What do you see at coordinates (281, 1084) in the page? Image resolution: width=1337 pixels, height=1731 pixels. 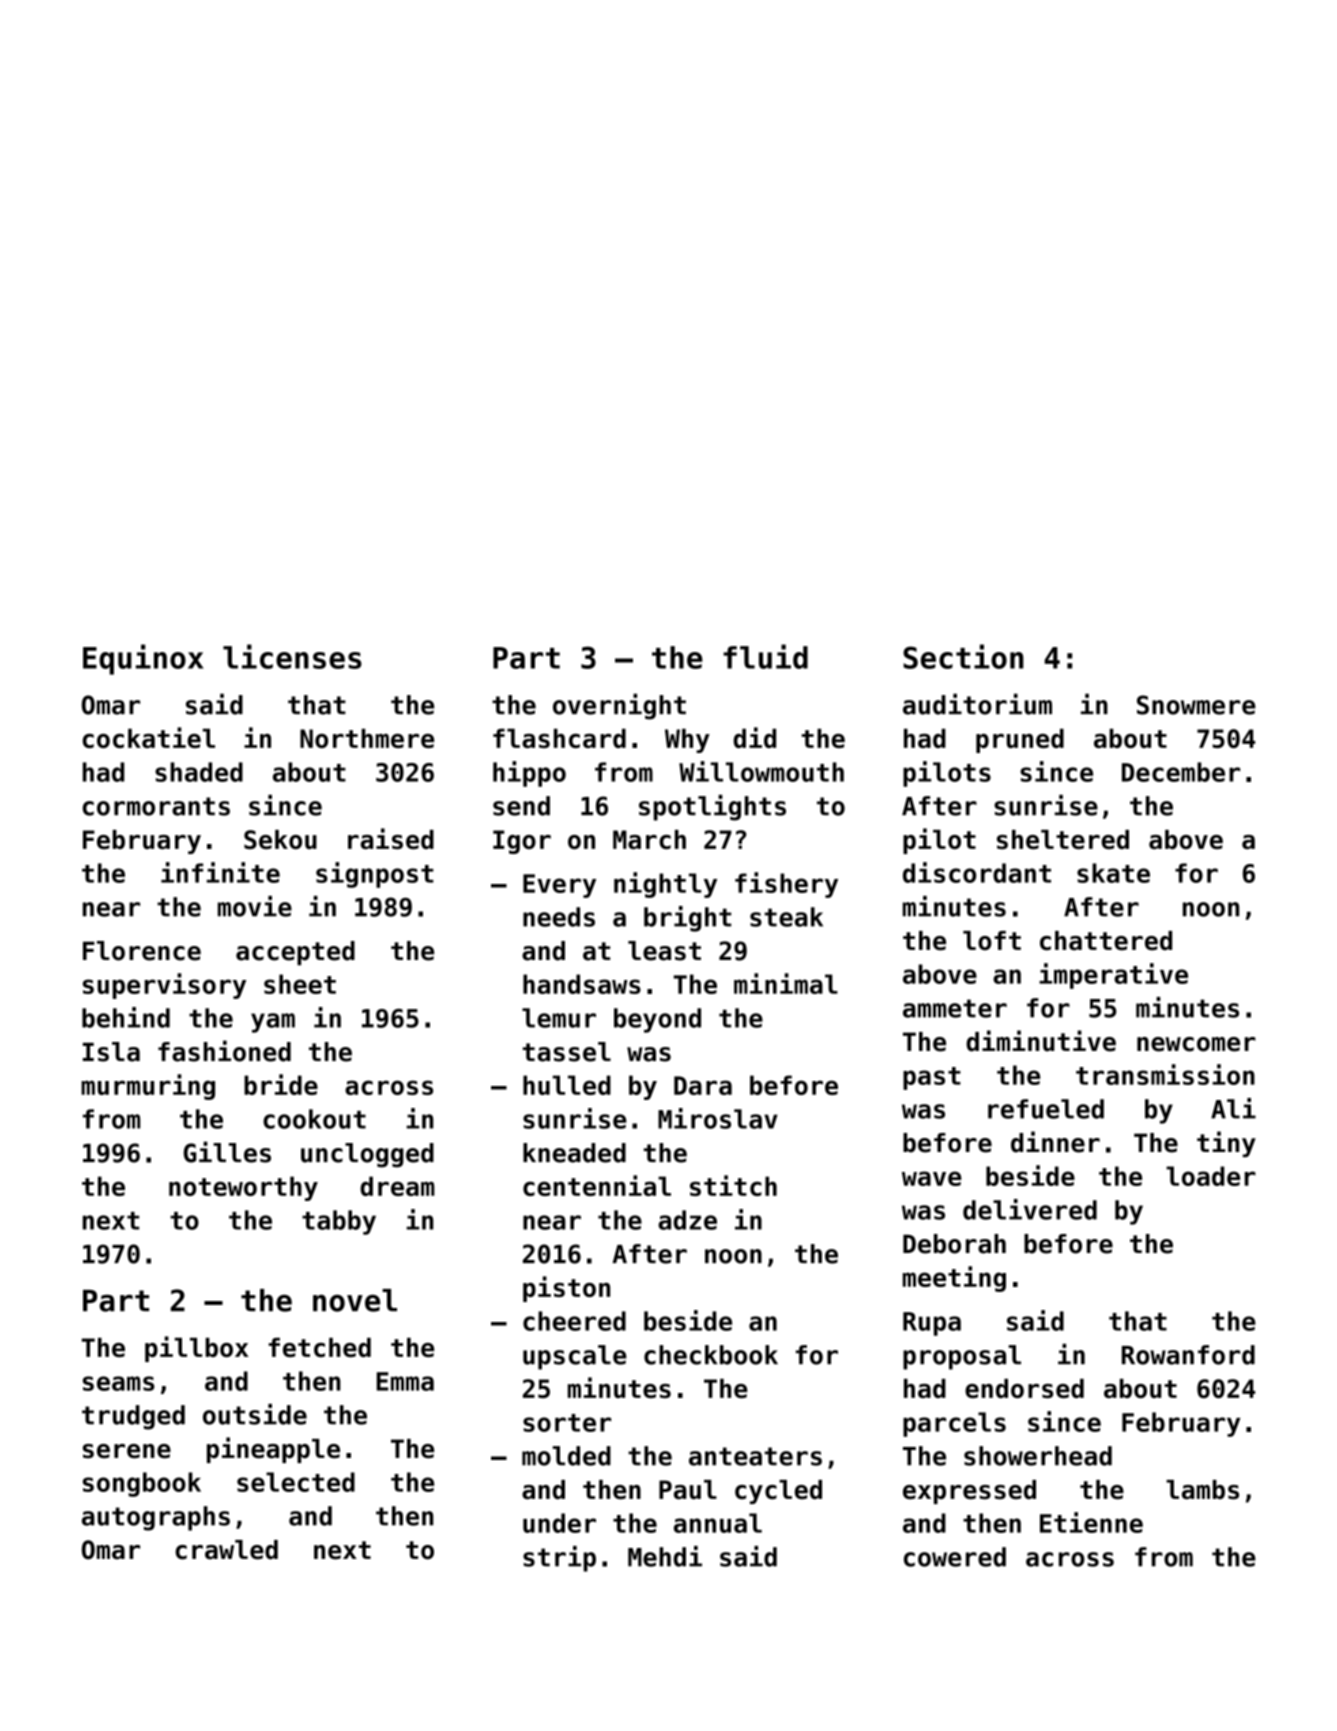 I see `bride` at bounding box center [281, 1084].
